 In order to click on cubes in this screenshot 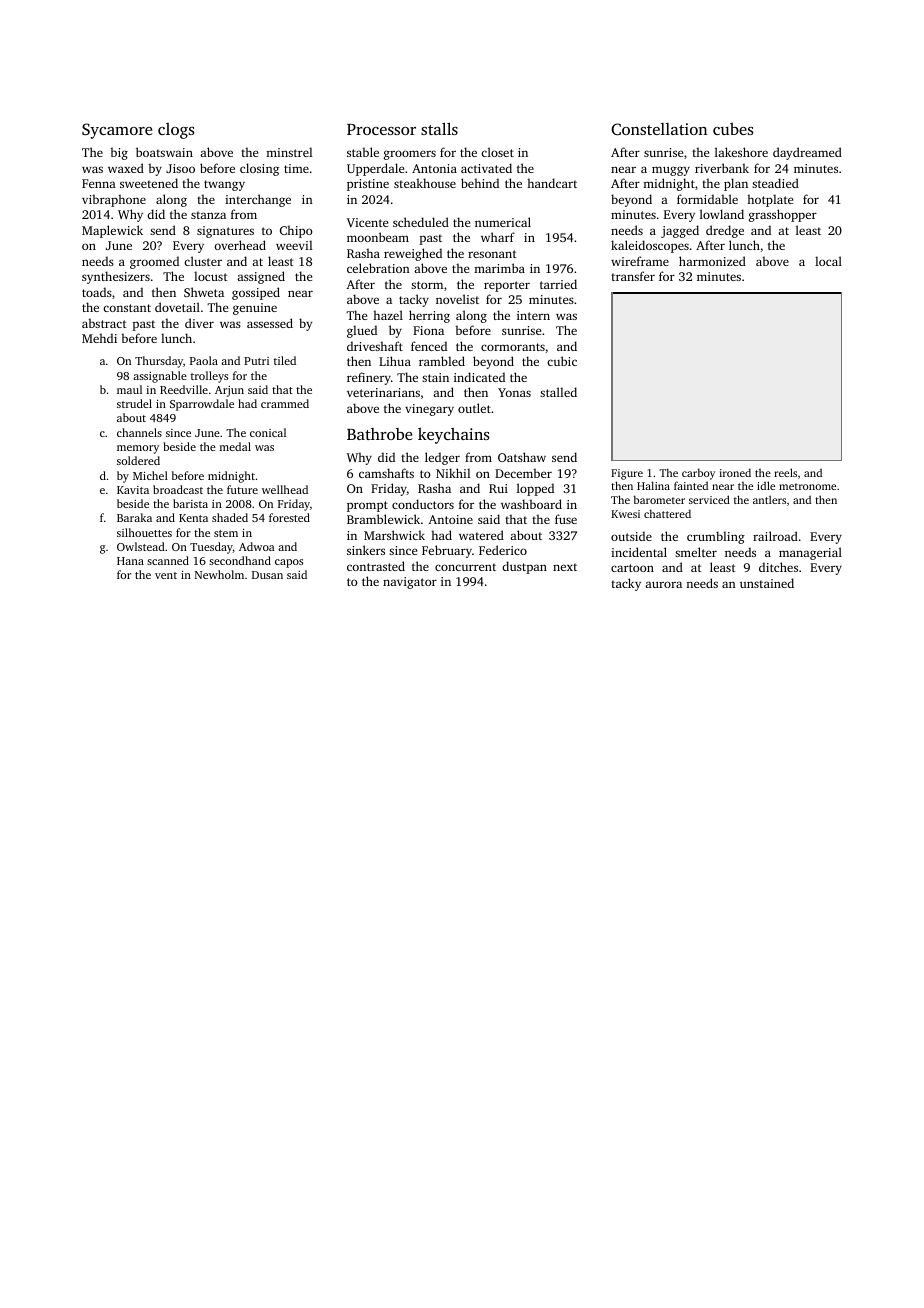, I will do `click(733, 129)`.
